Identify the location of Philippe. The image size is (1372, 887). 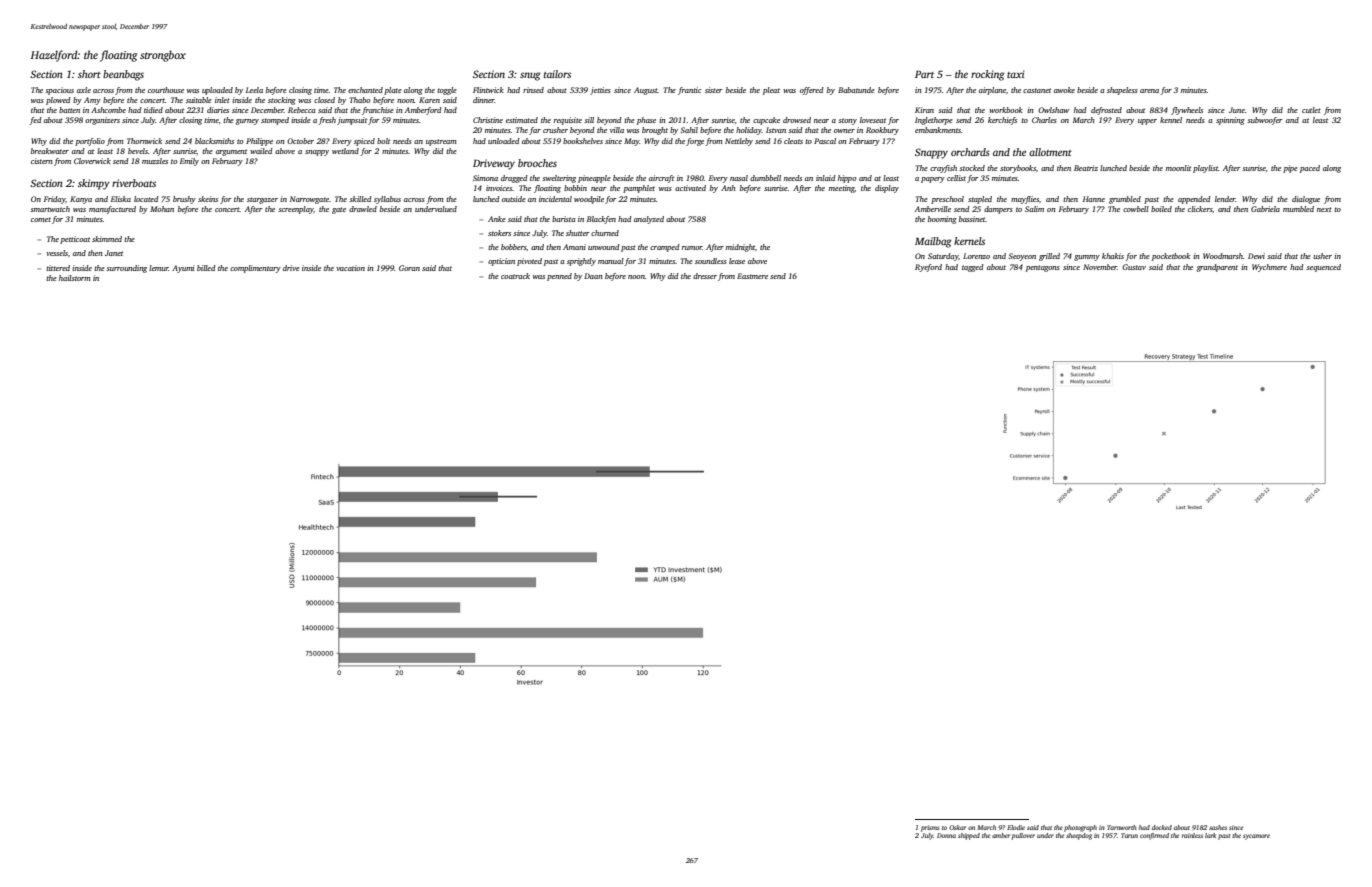
(259, 142).
